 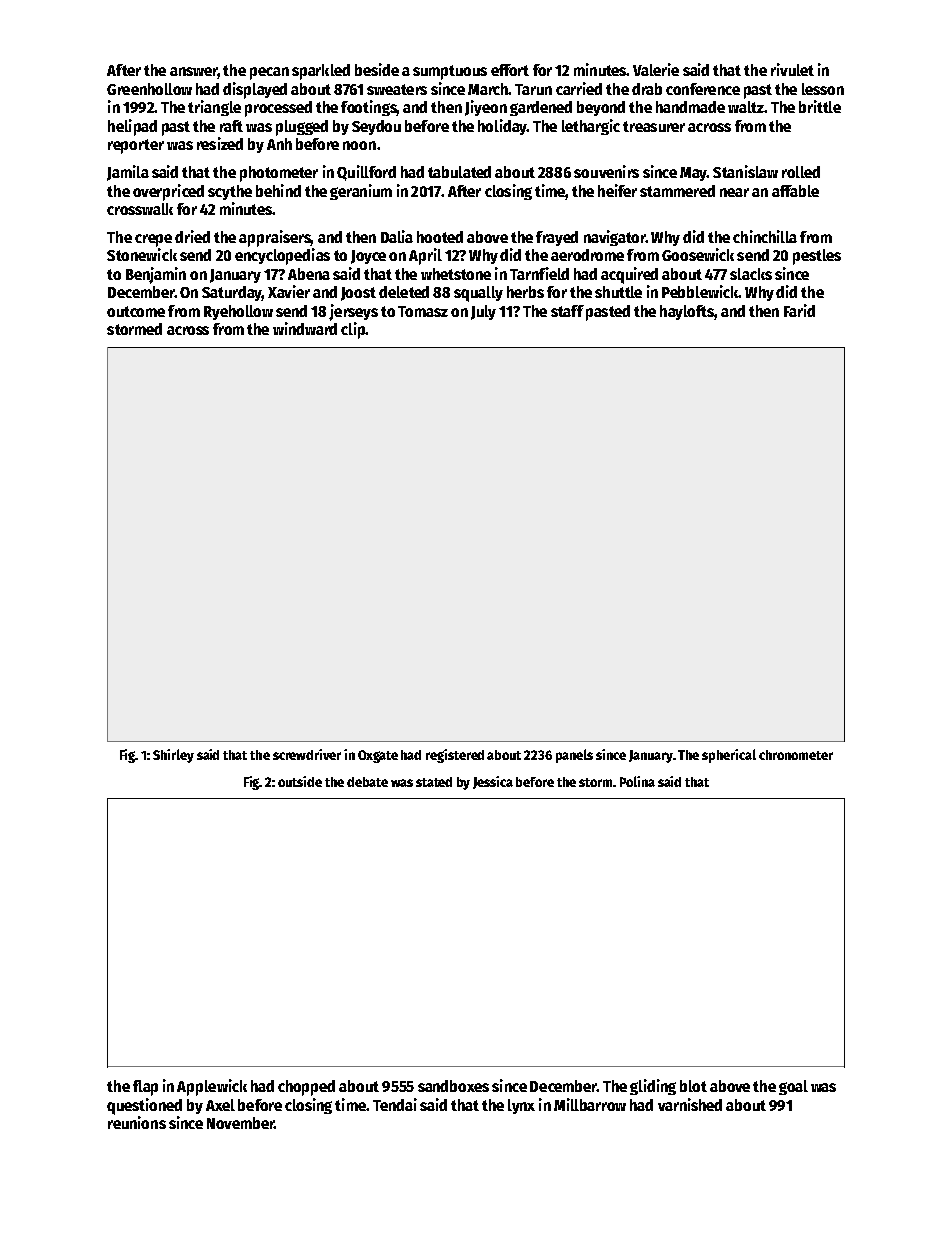 What do you see at coordinates (321, 72) in the screenshot?
I see `sparkled` at bounding box center [321, 72].
